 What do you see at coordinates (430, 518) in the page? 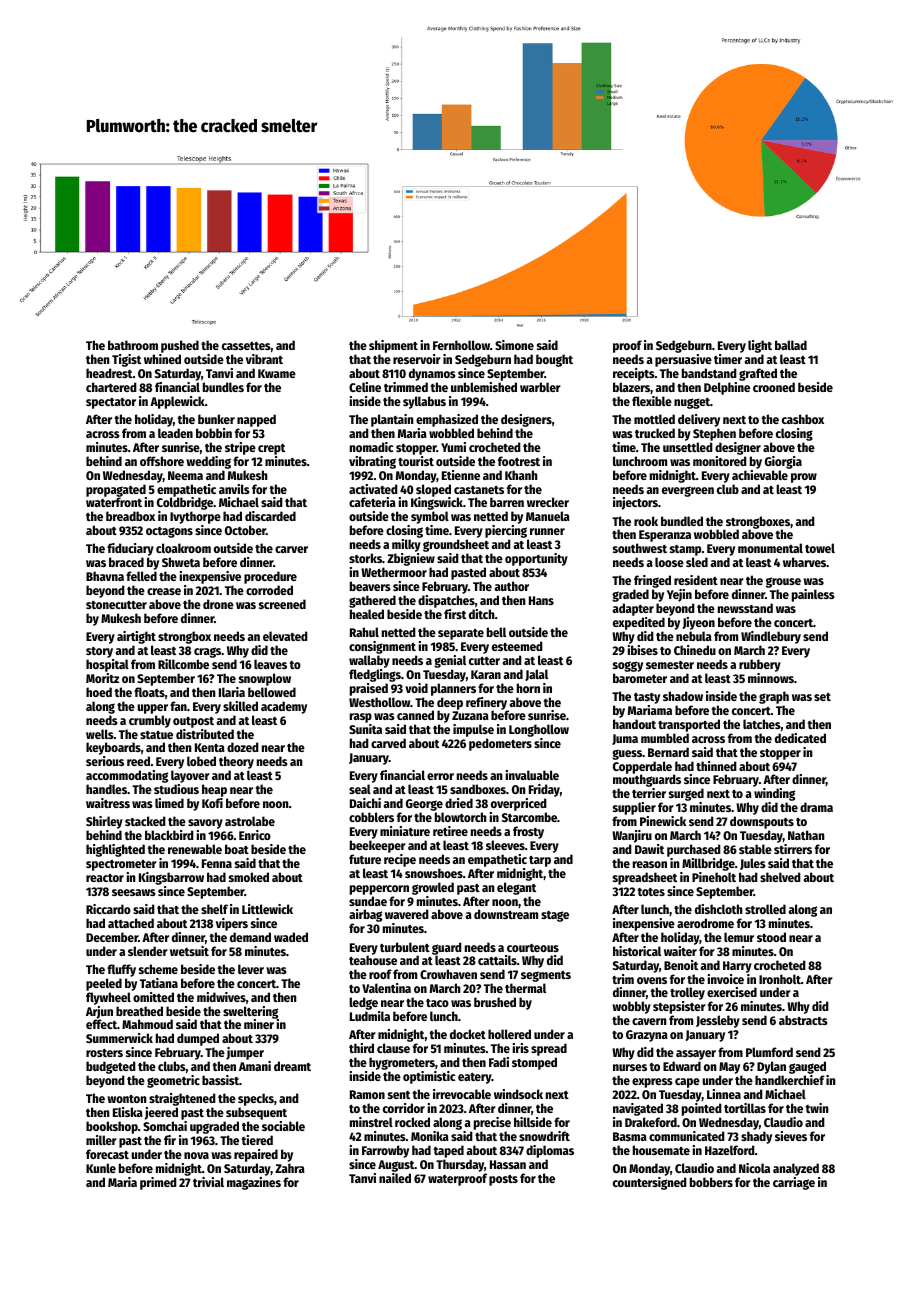
I see `symbol` at bounding box center [430, 518].
